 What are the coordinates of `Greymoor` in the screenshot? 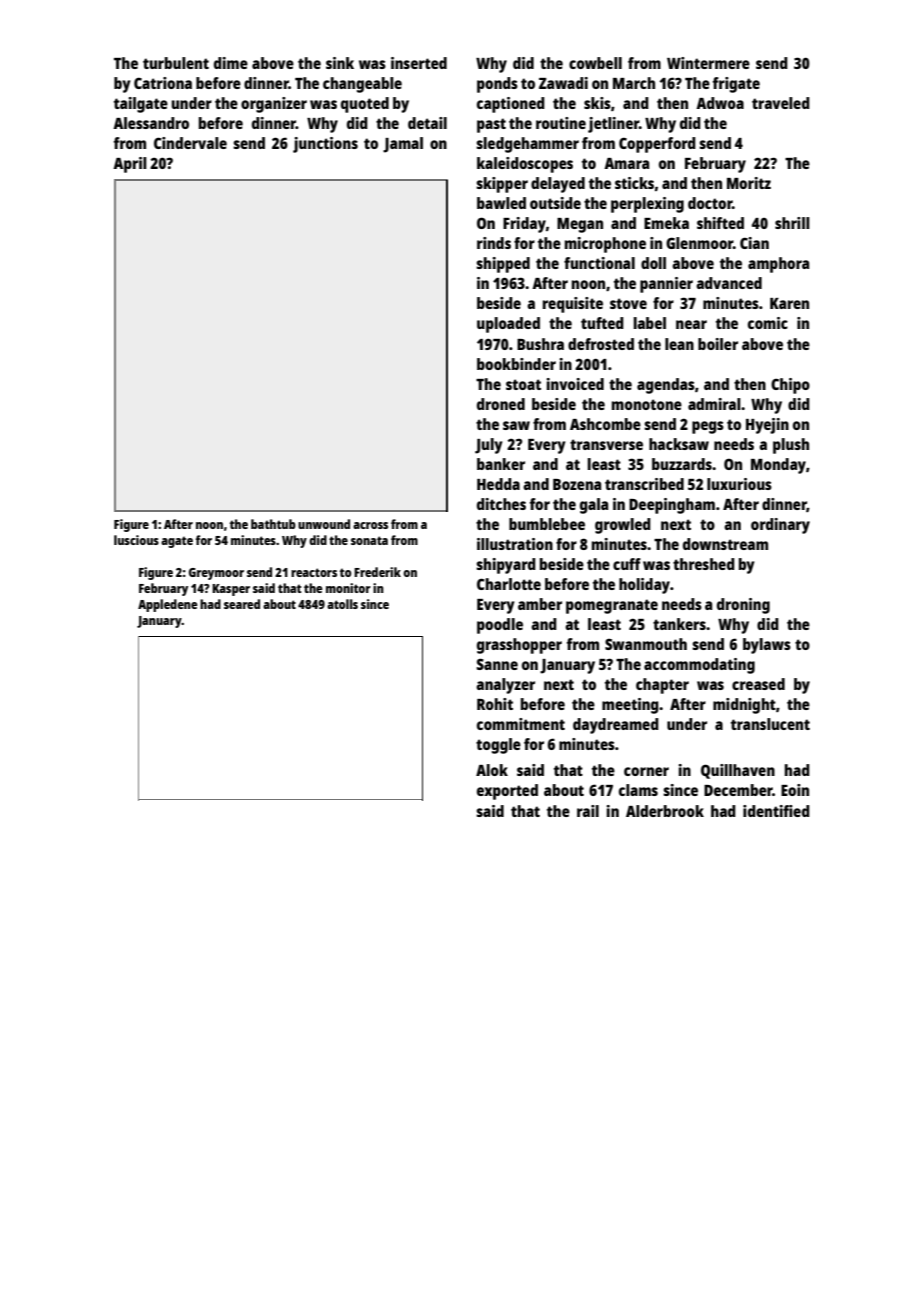 It's located at (216, 574).
